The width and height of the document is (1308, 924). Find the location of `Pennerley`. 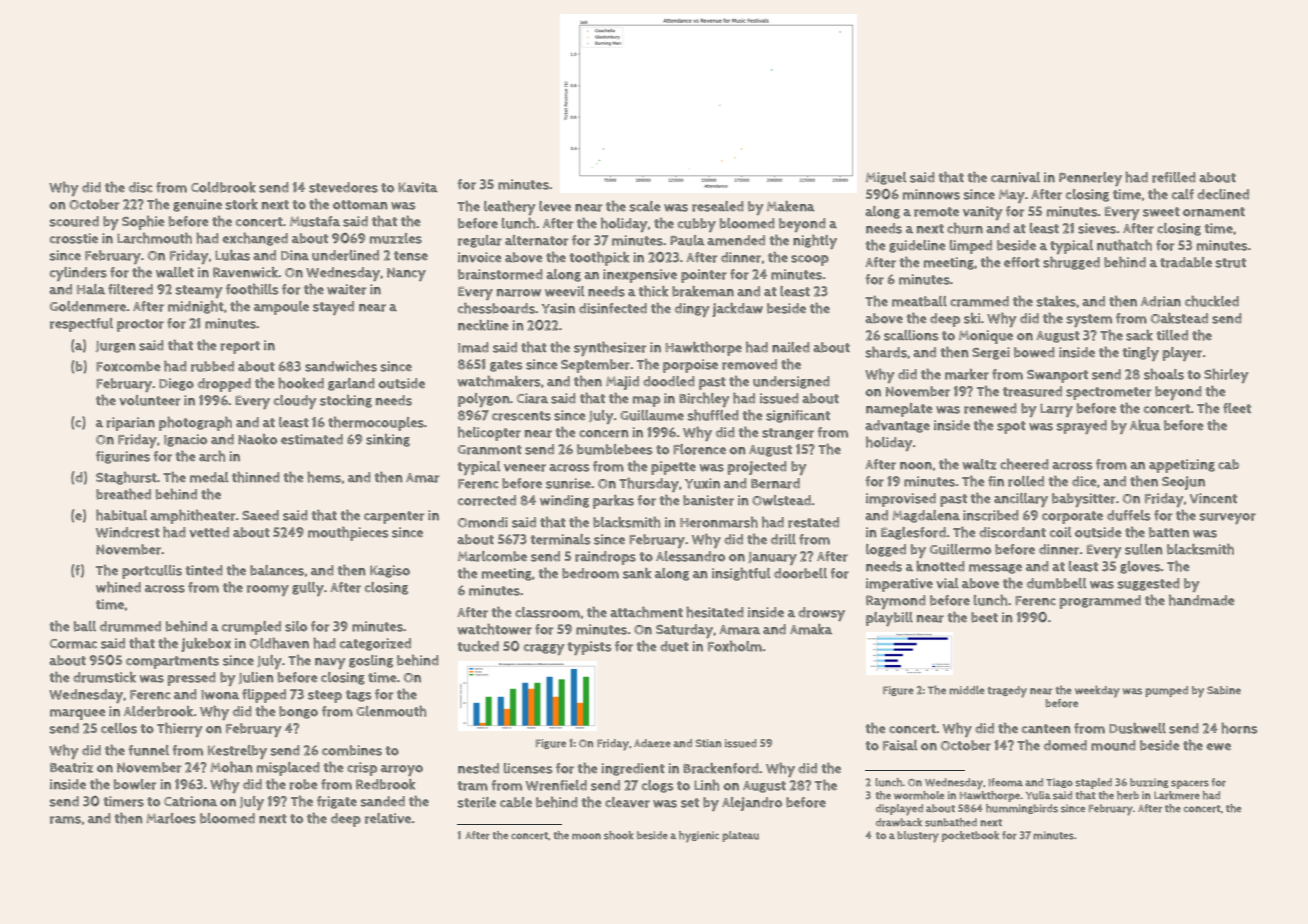

Pennerley is located at coordinates (1090, 179).
